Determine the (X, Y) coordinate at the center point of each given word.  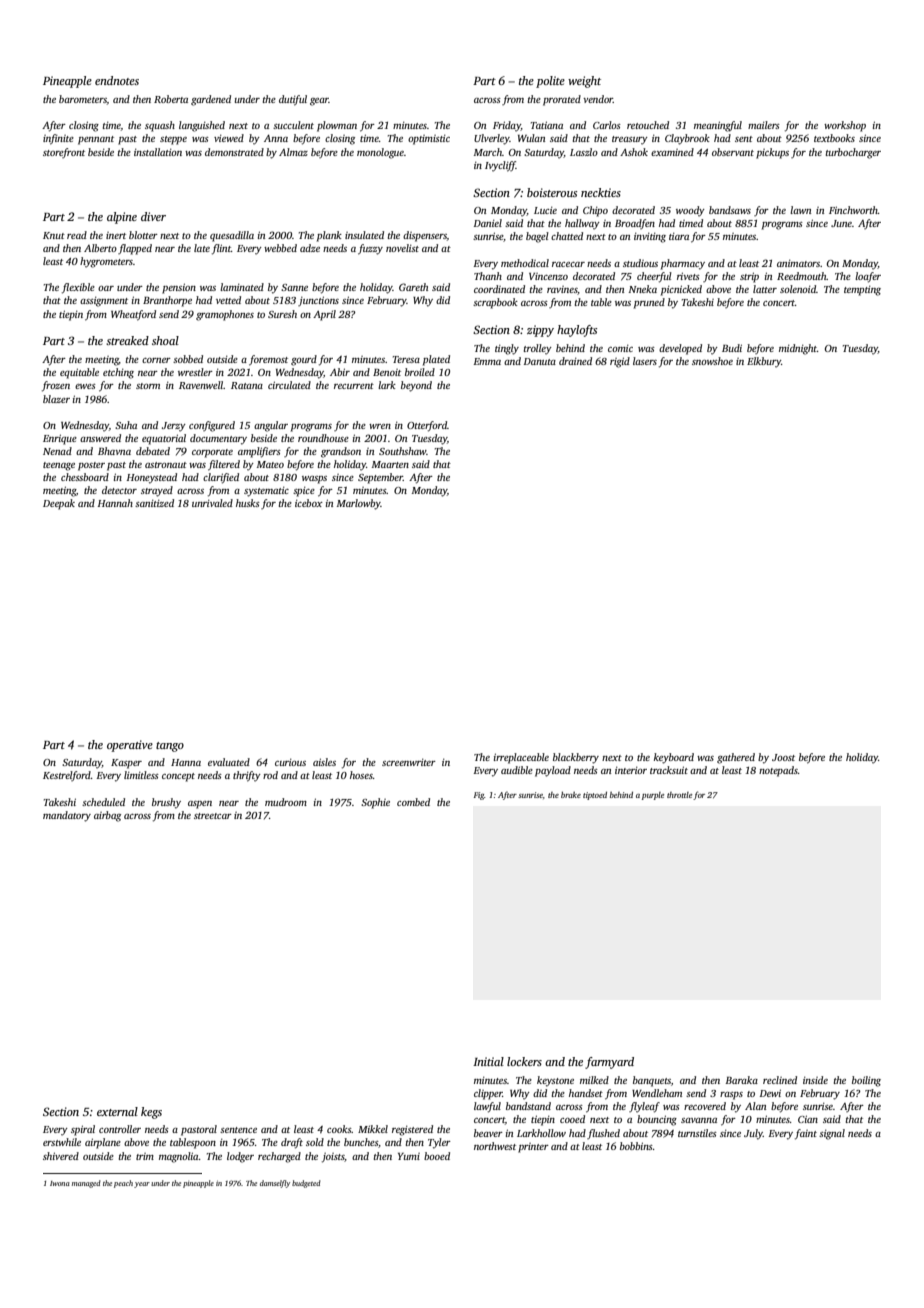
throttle (679, 795)
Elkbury (764, 362)
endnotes (117, 80)
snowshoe (712, 361)
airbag (107, 816)
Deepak (59, 504)
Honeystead (151, 478)
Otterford (427, 426)
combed (413, 802)
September (380, 478)
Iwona (60, 1183)
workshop (845, 126)
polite (550, 82)
